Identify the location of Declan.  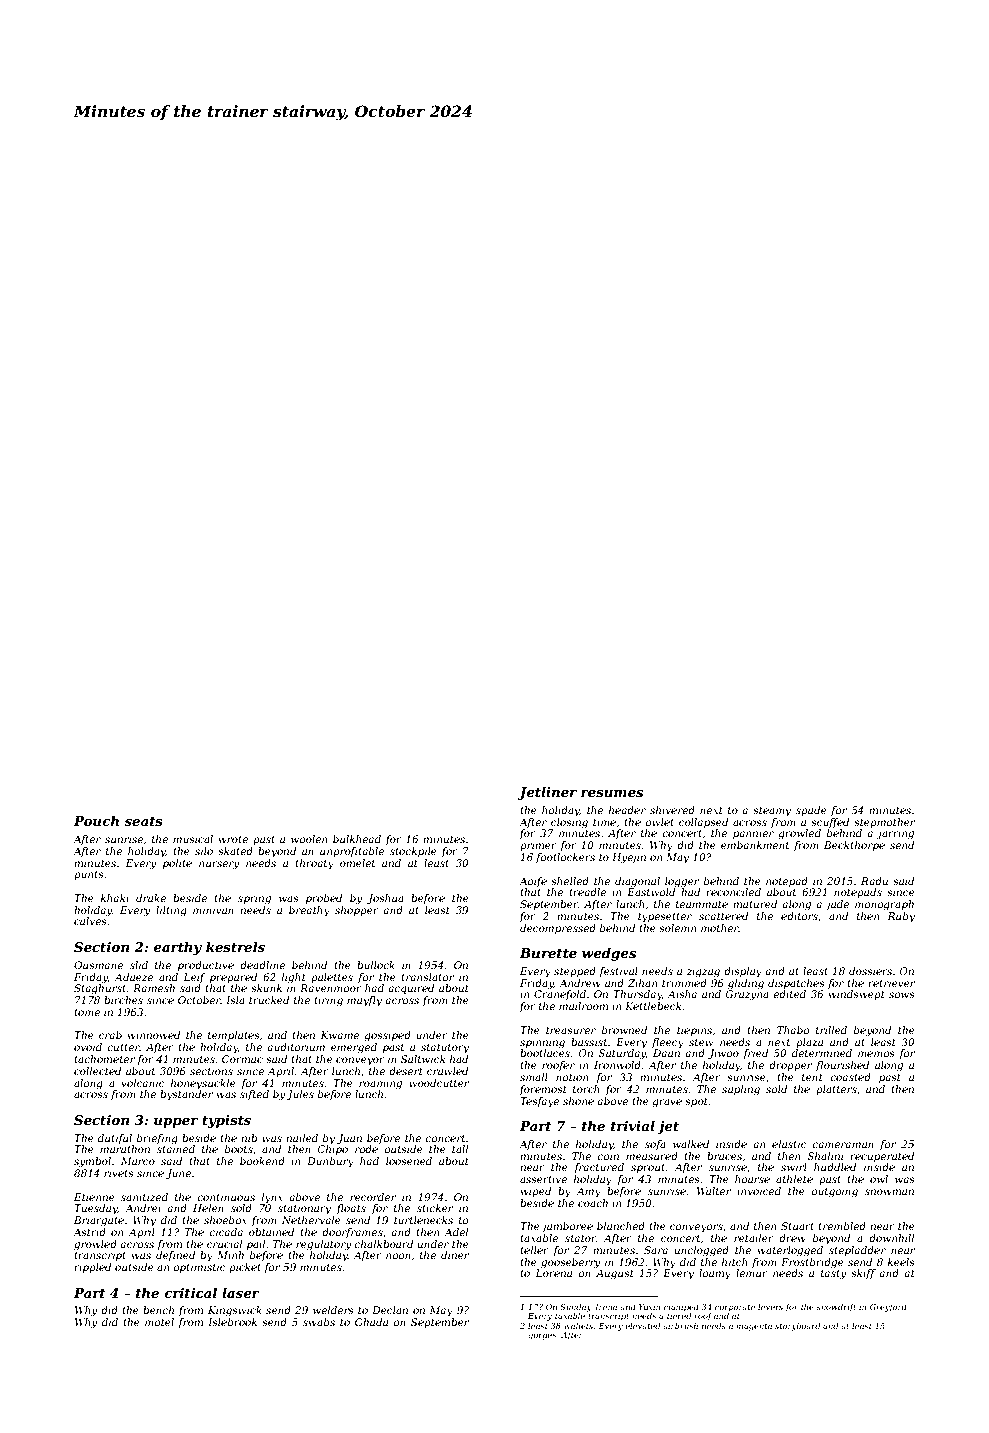
(390, 1310).
